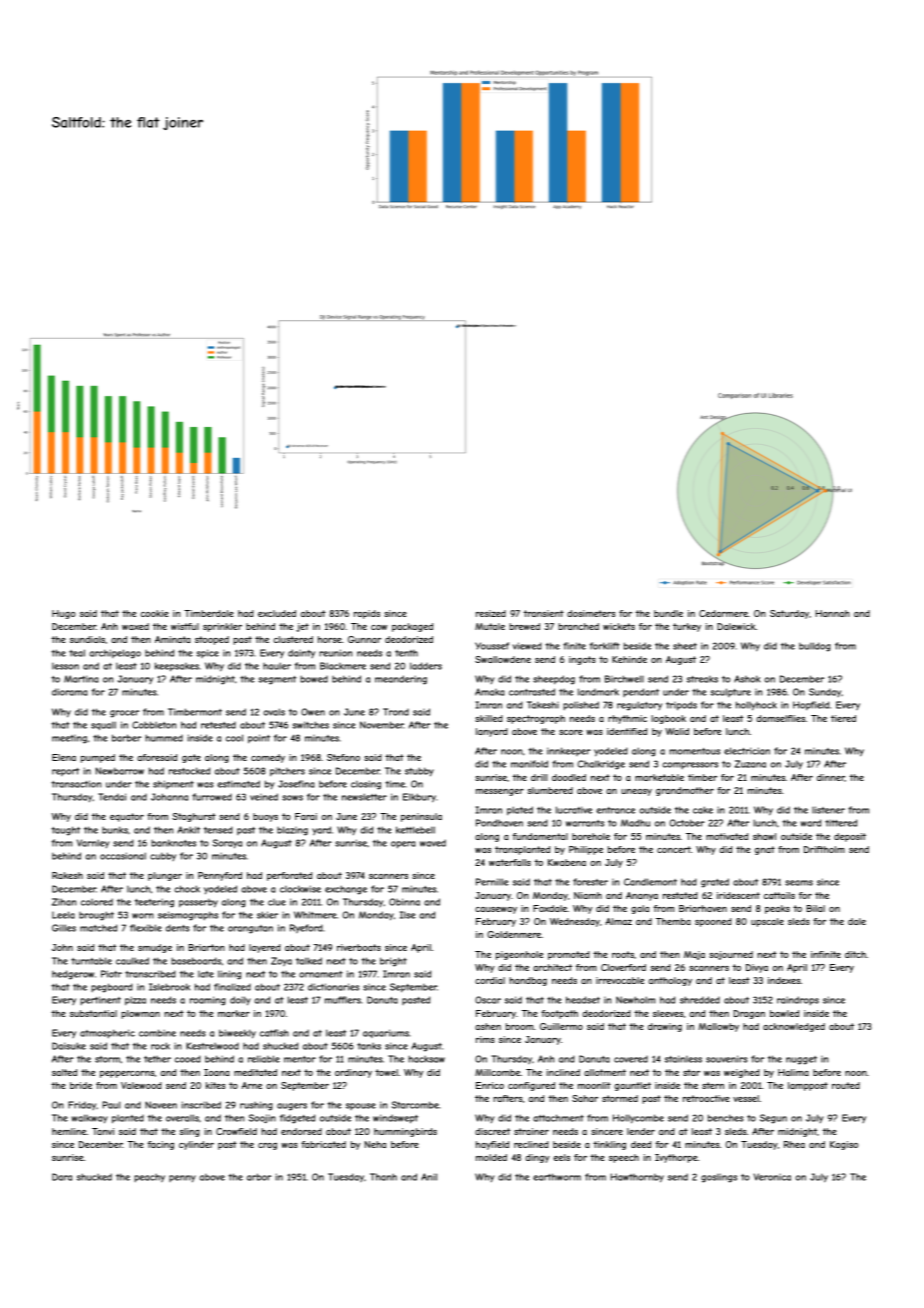  What do you see at coordinates (747, 679) in the screenshot?
I see `Ashok` at bounding box center [747, 679].
